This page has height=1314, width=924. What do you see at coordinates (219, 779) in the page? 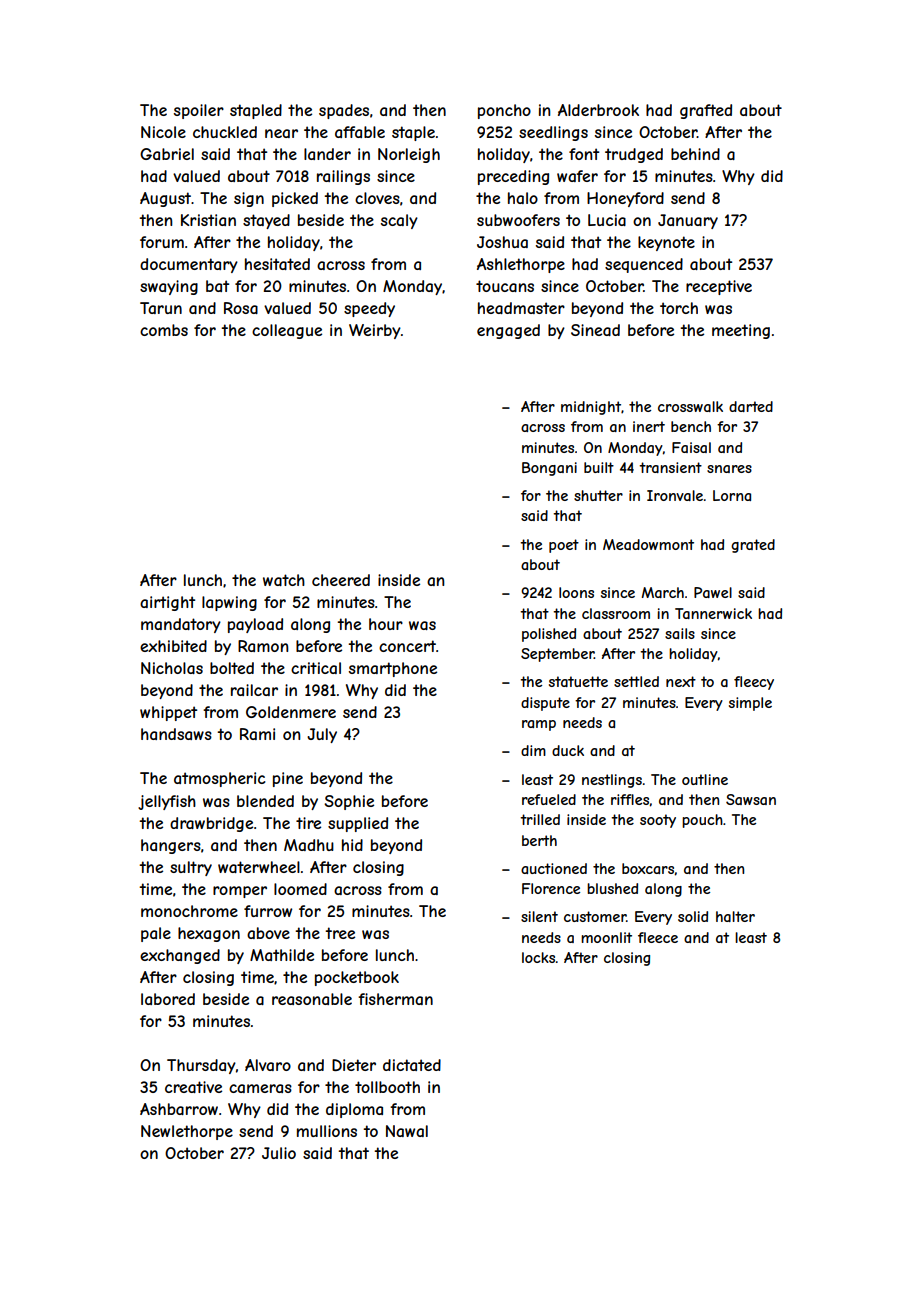
I see `atmospheric` at bounding box center [219, 779].
